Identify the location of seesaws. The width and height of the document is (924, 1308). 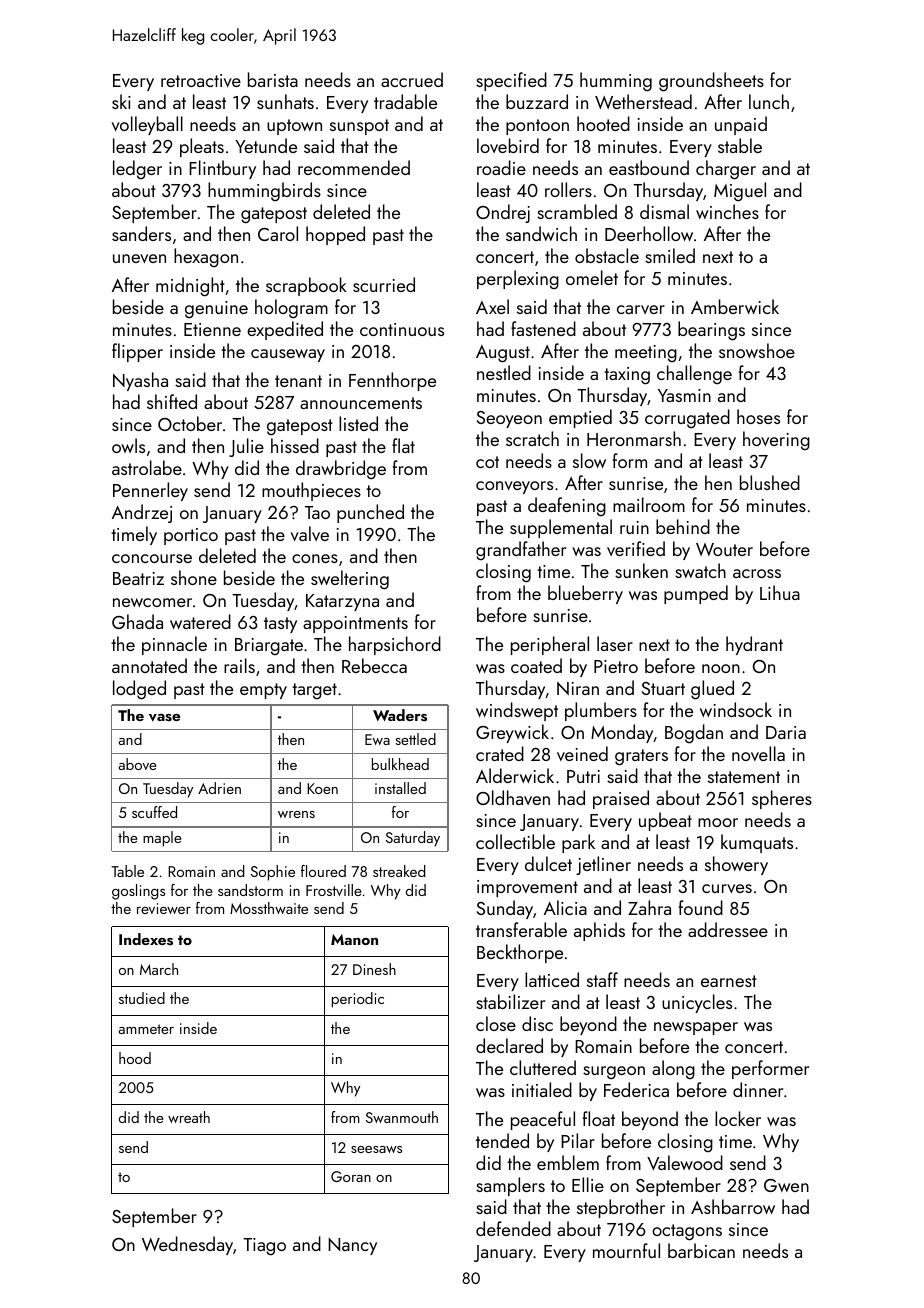
(376, 1149).
